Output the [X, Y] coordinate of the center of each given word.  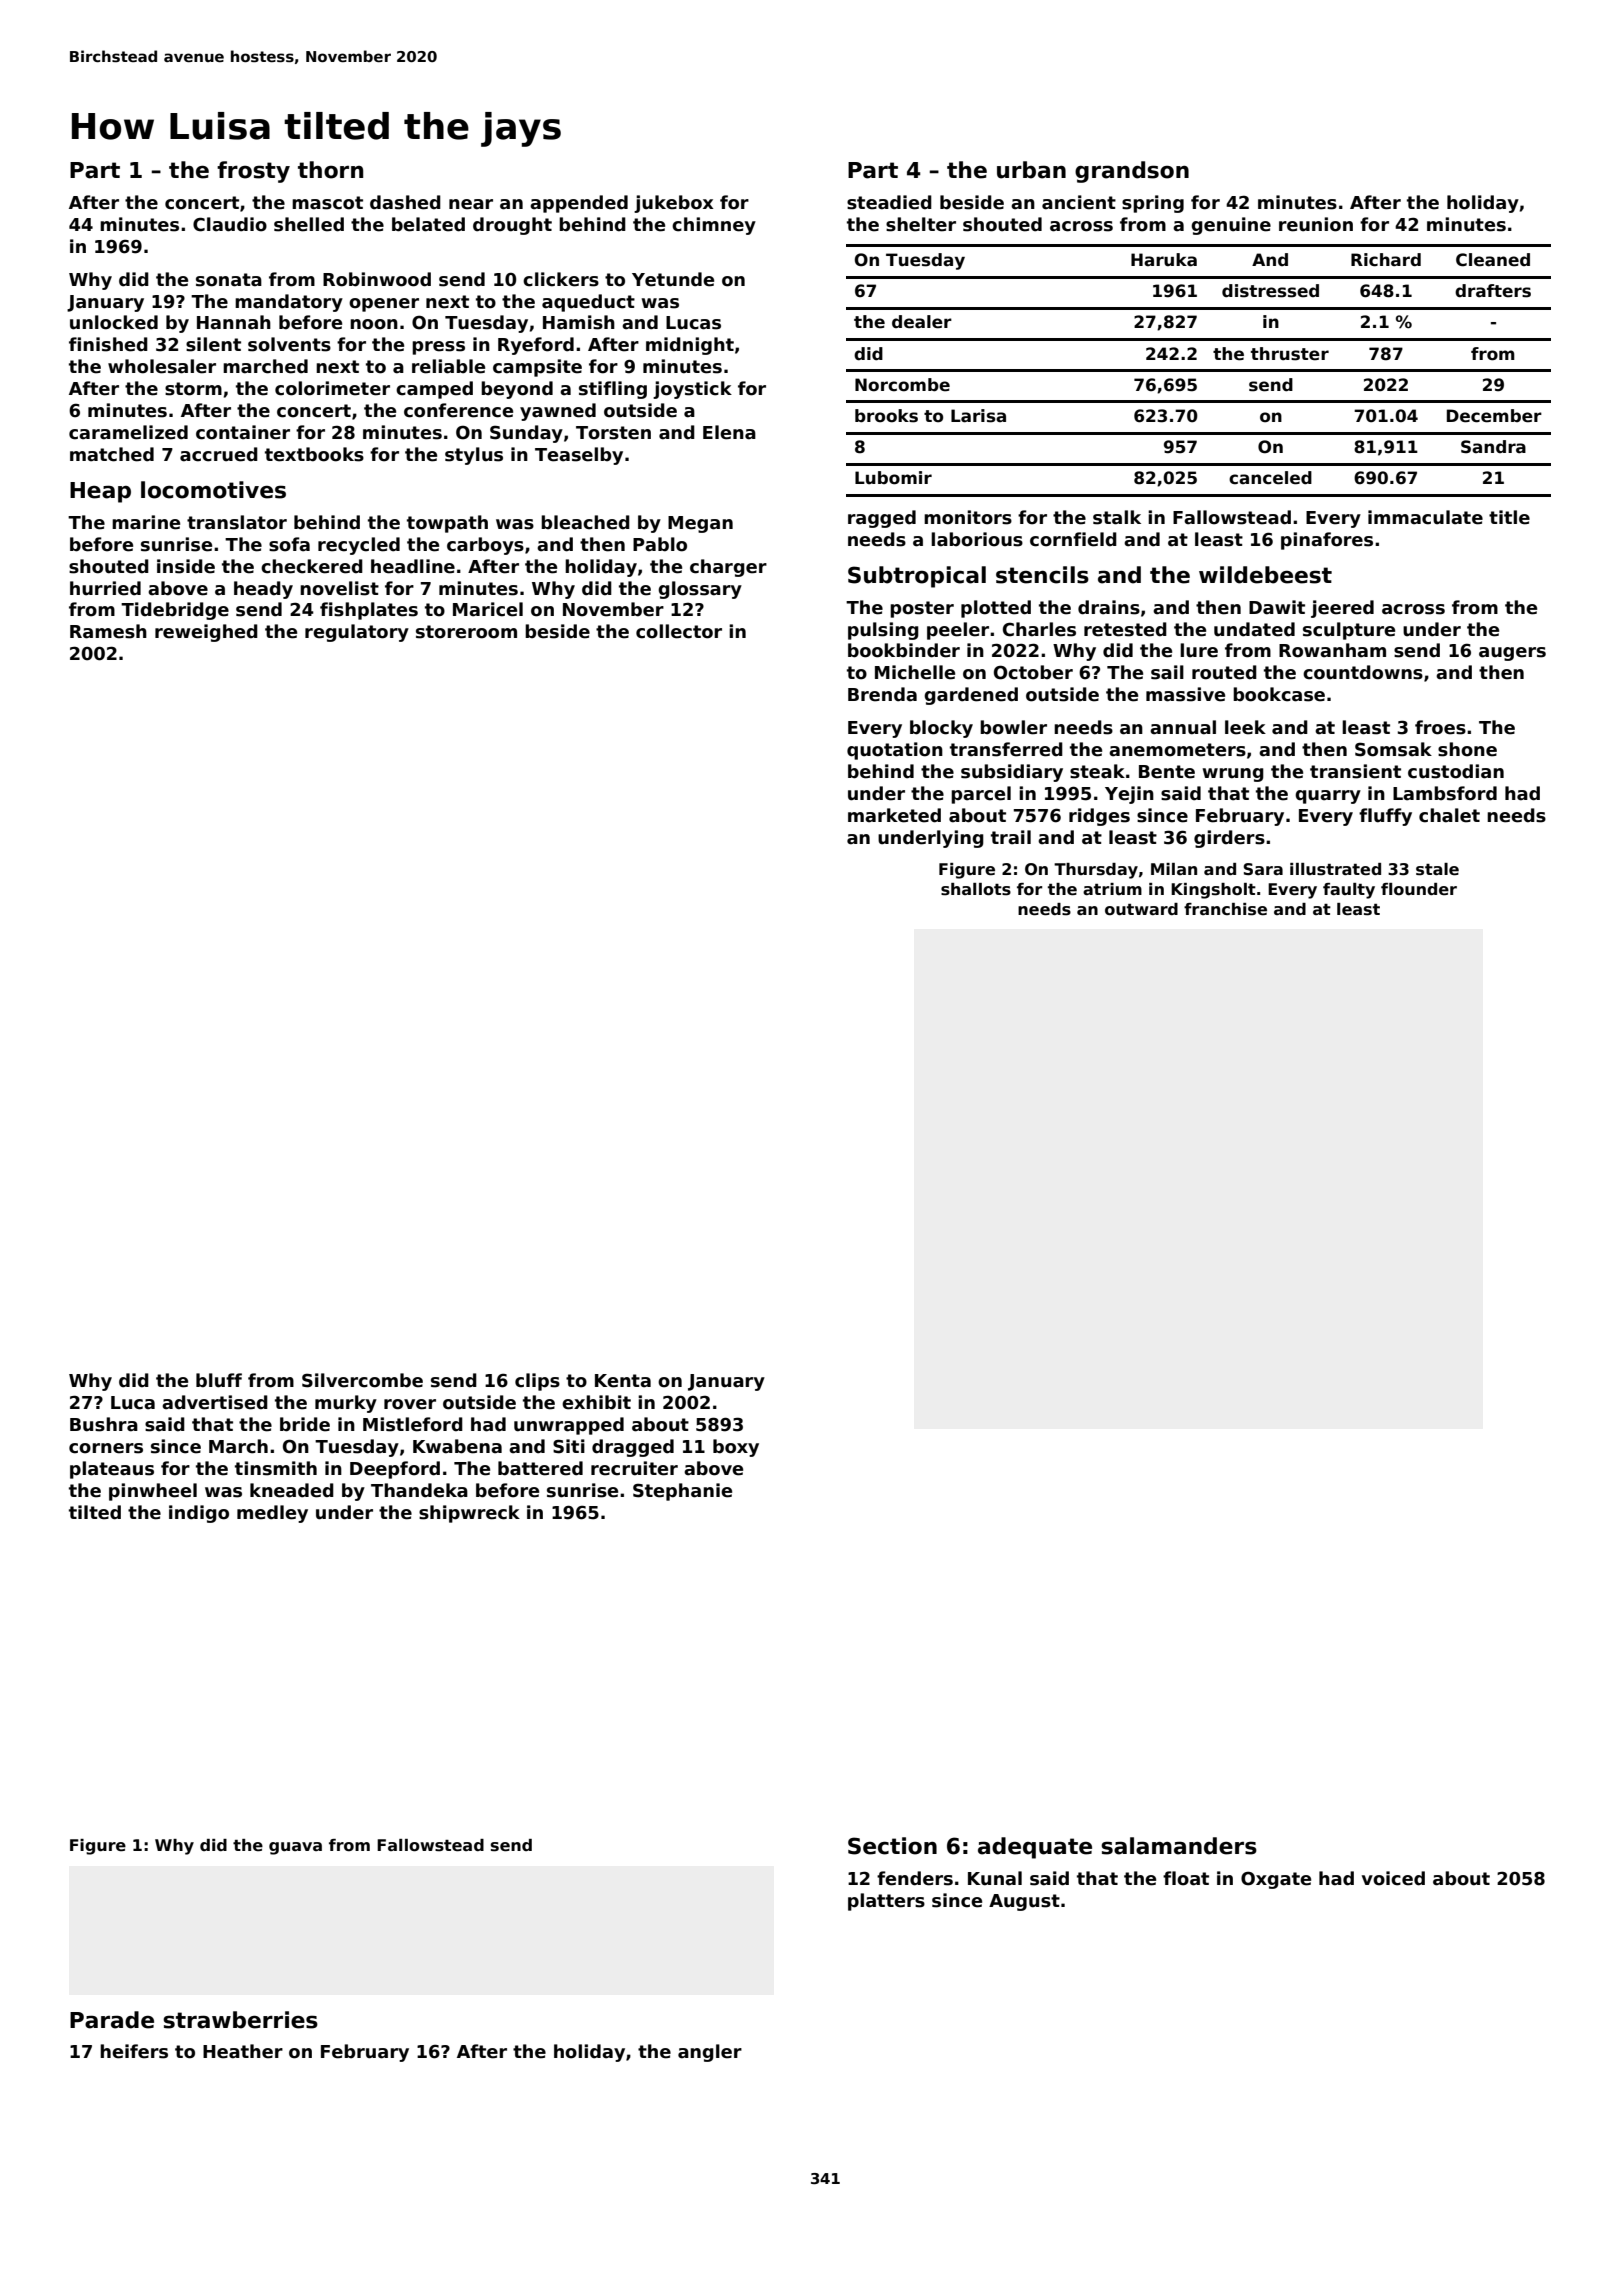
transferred [1006, 749]
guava [295, 1848]
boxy [736, 1448]
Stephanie [682, 1492]
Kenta [623, 1381]
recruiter [634, 1468]
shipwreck [469, 1514]
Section [892, 1846]
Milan [1174, 869]
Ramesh [108, 631]
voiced [1393, 1878]
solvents [289, 344]
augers [1512, 654]
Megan [700, 524]
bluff [219, 1380]
